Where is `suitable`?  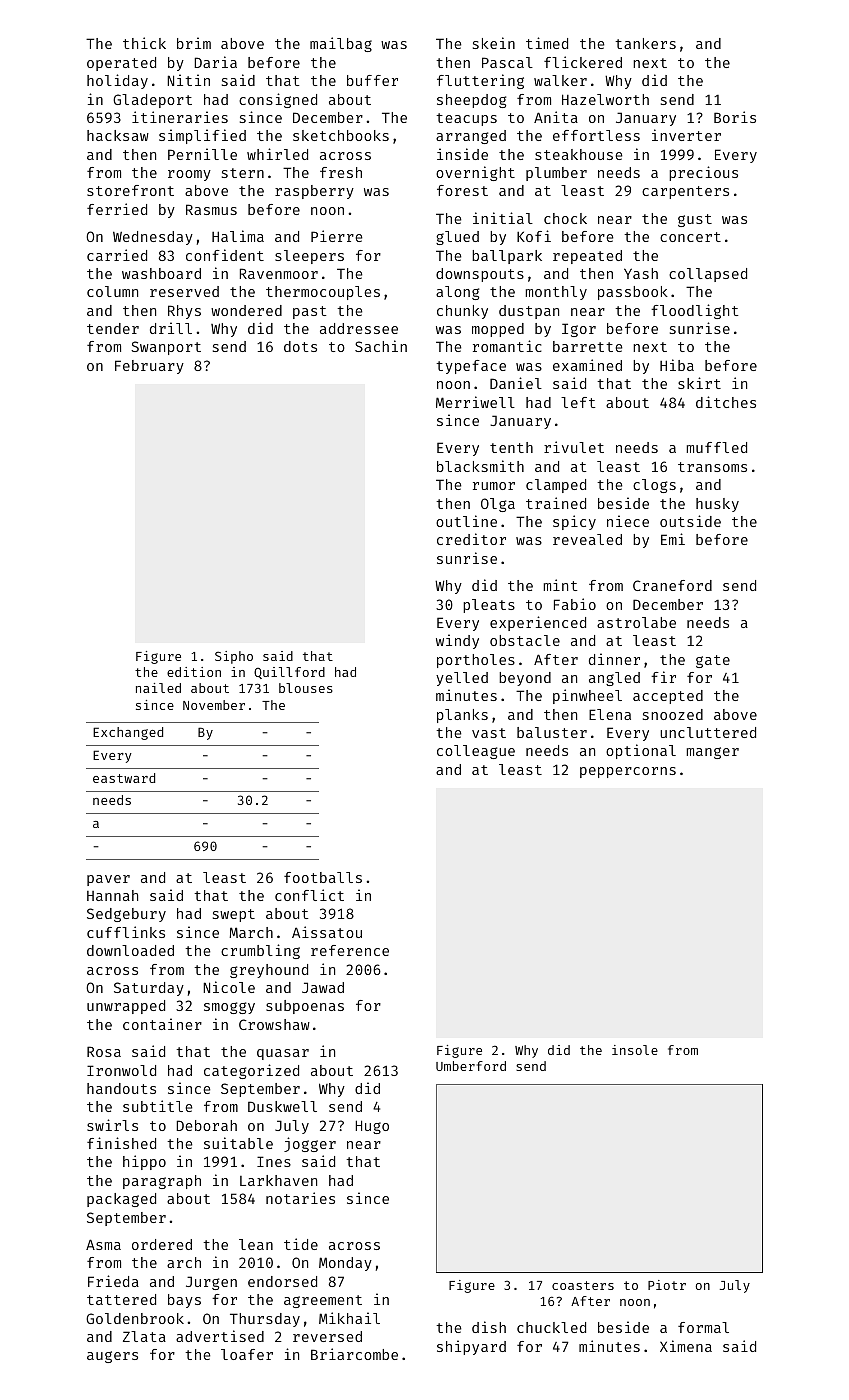
suitable is located at coordinates (238, 1143).
